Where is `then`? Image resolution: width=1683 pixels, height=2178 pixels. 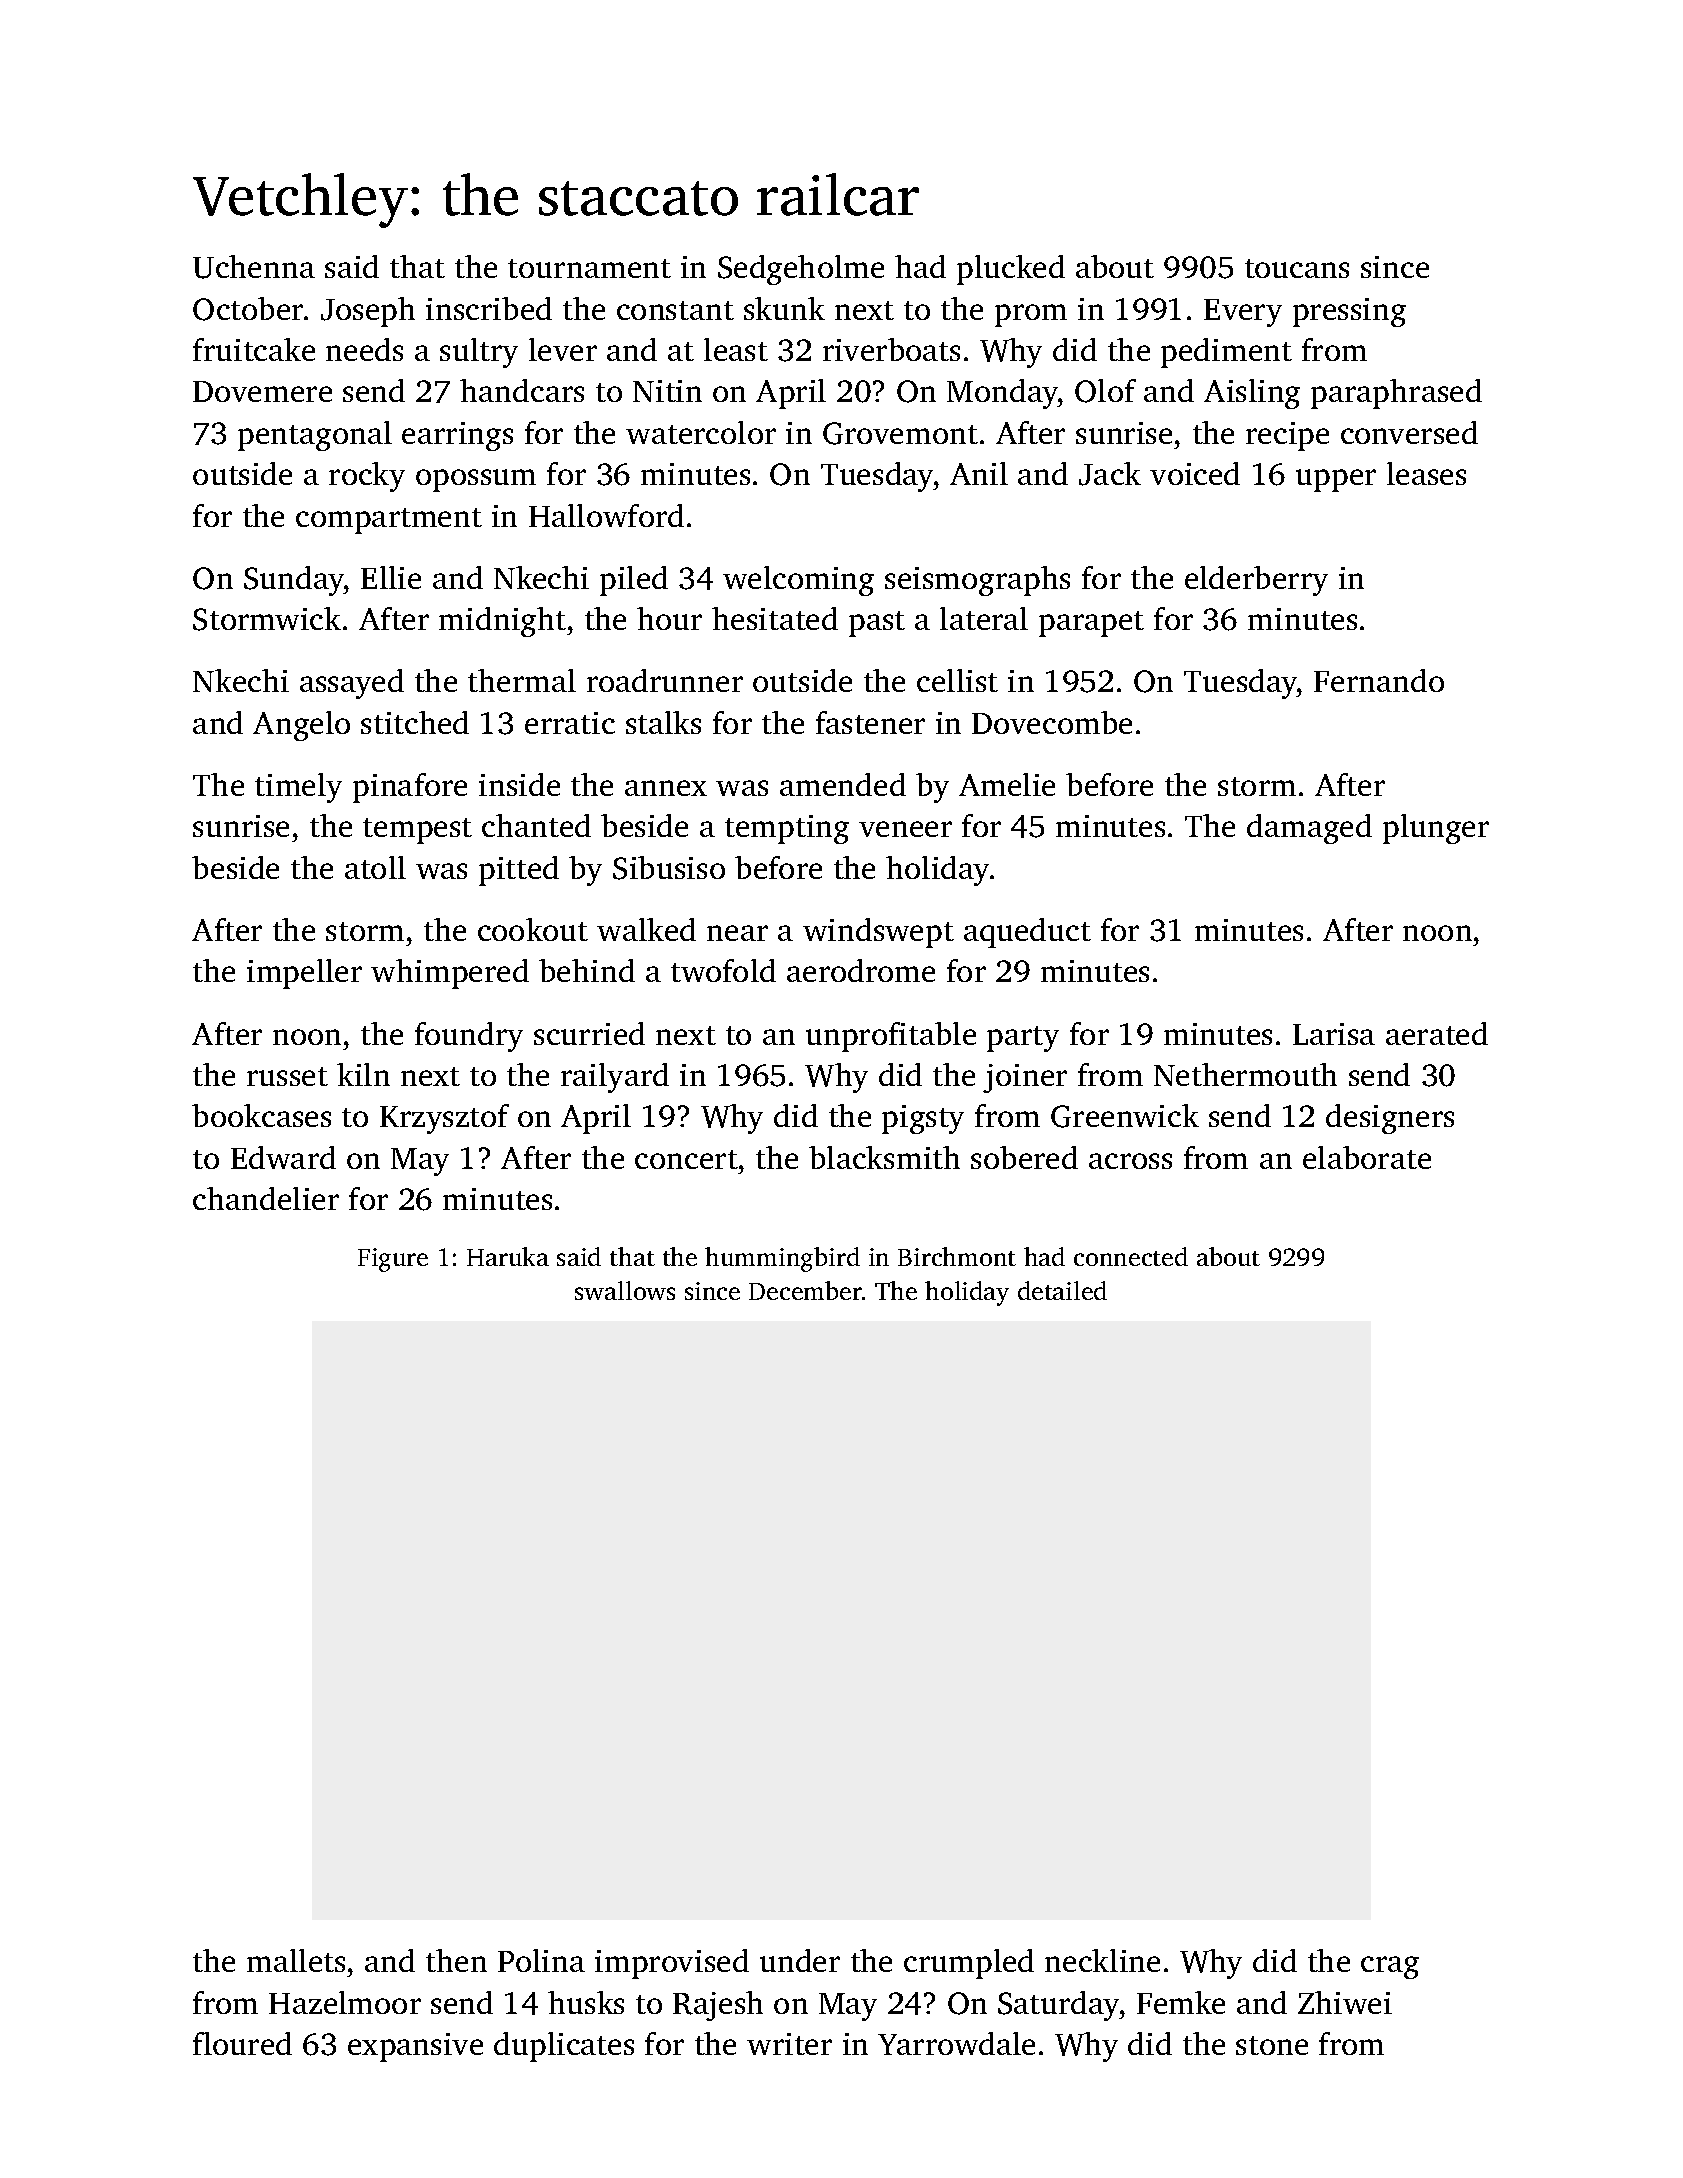 then is located at coordinates (456, 1960).
